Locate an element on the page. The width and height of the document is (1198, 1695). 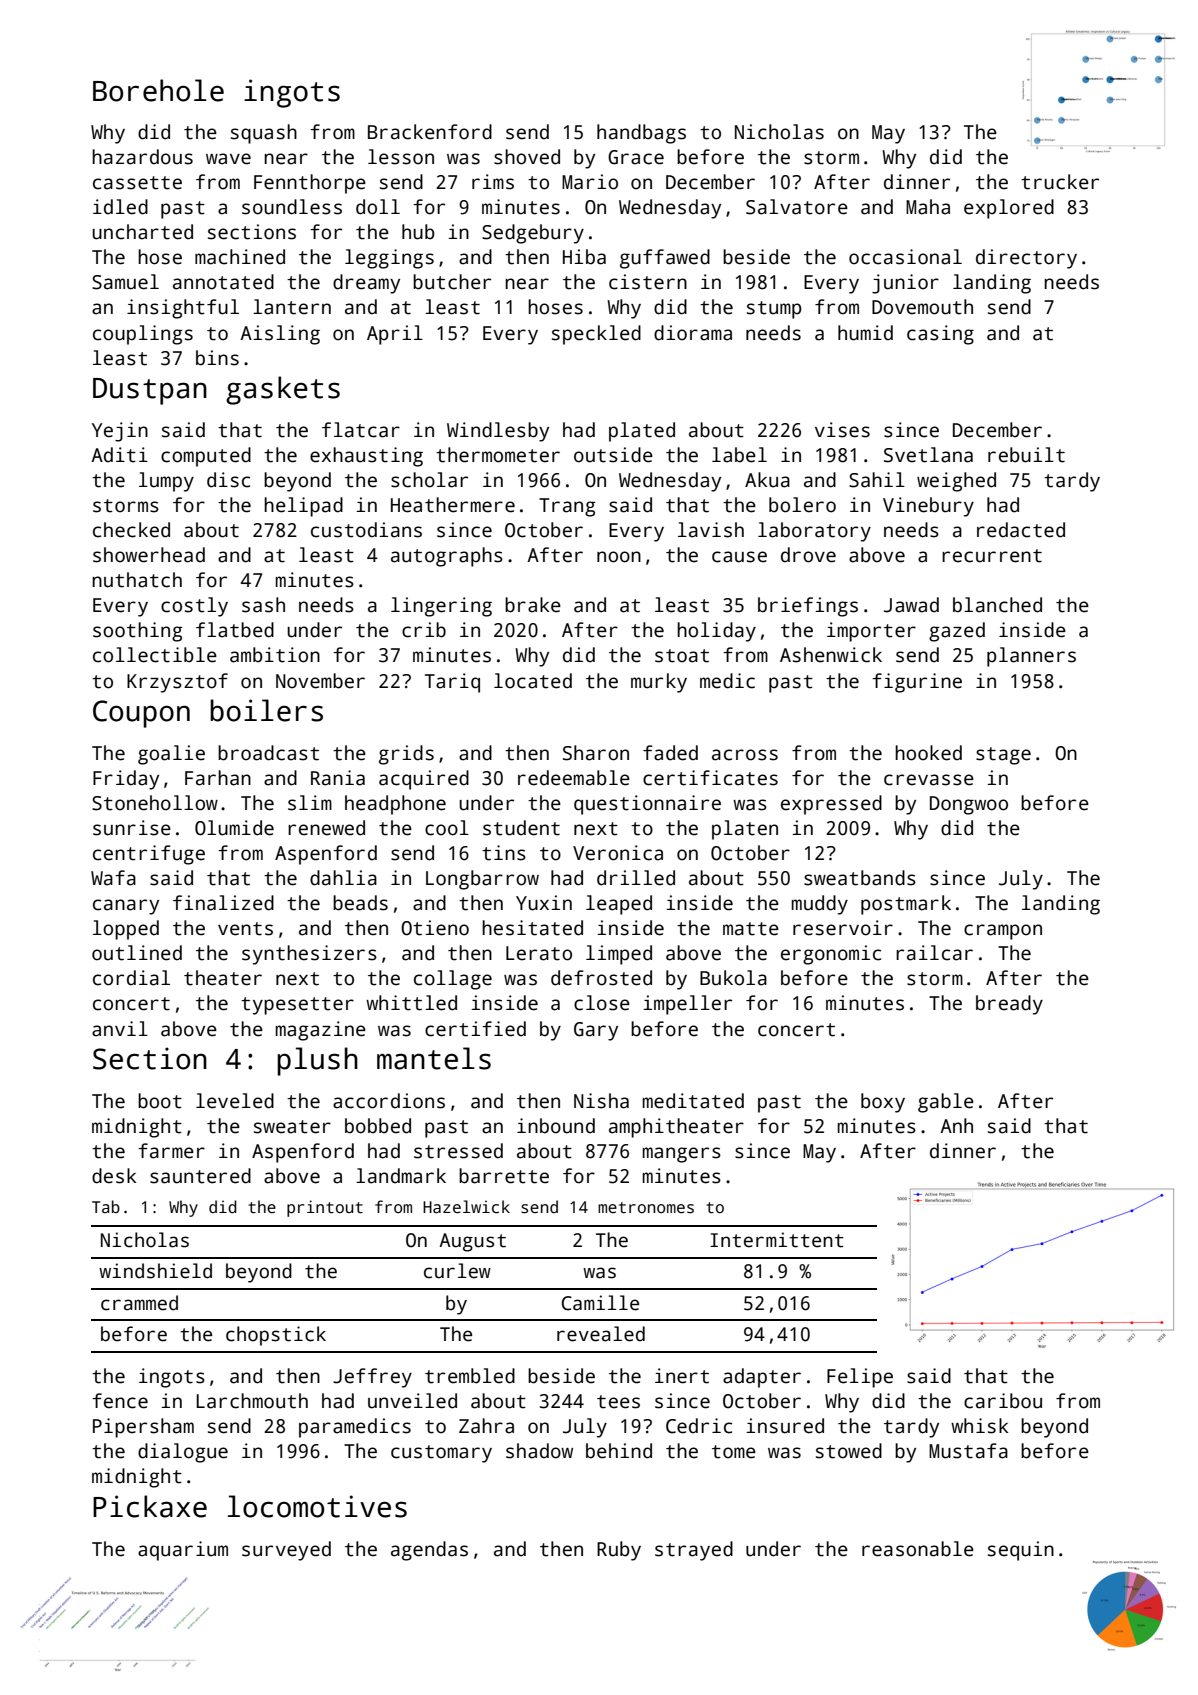
custodians is located at coordinates (366, 530).
